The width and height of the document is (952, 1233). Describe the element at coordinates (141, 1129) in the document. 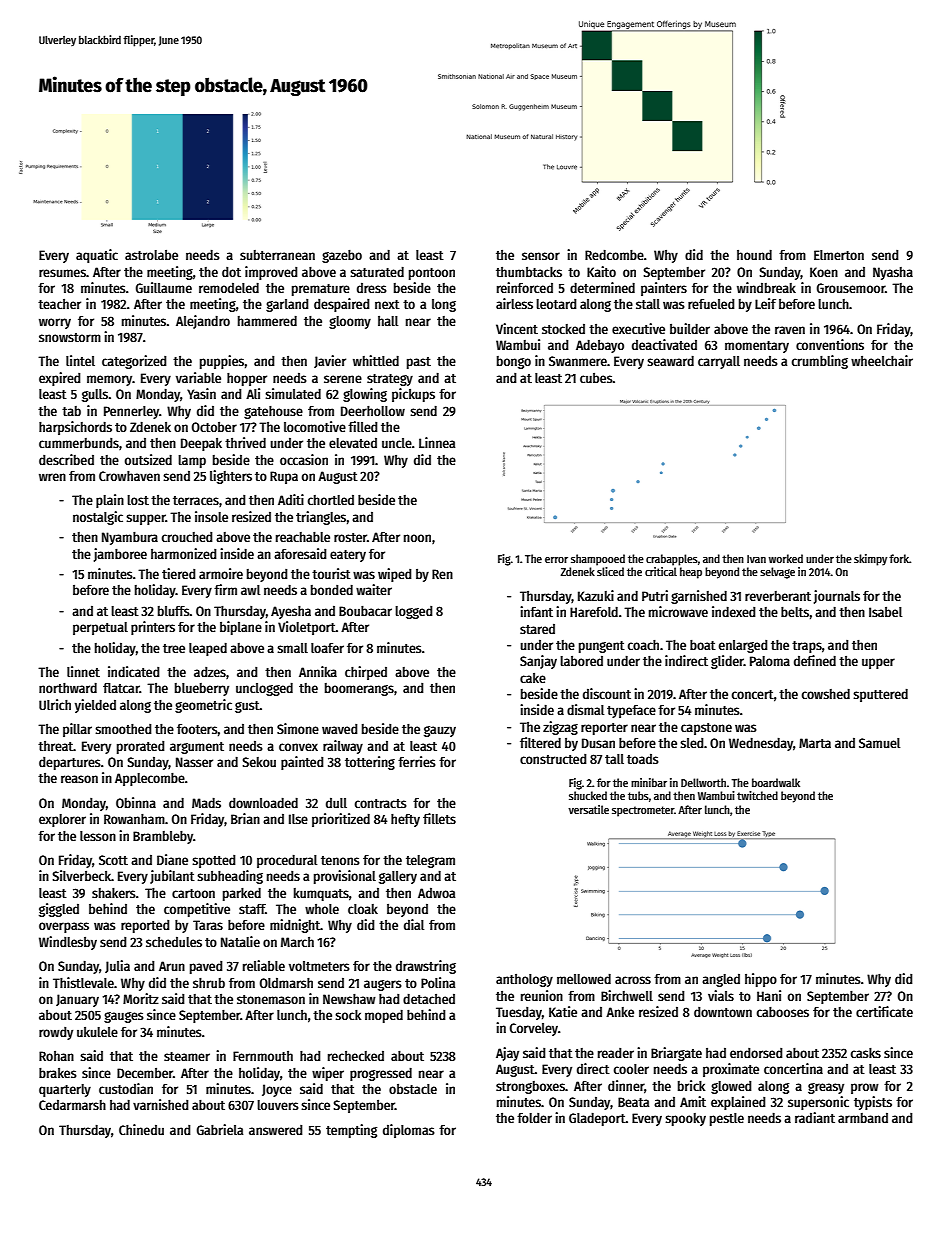

I see `Chinedu` at that location.
